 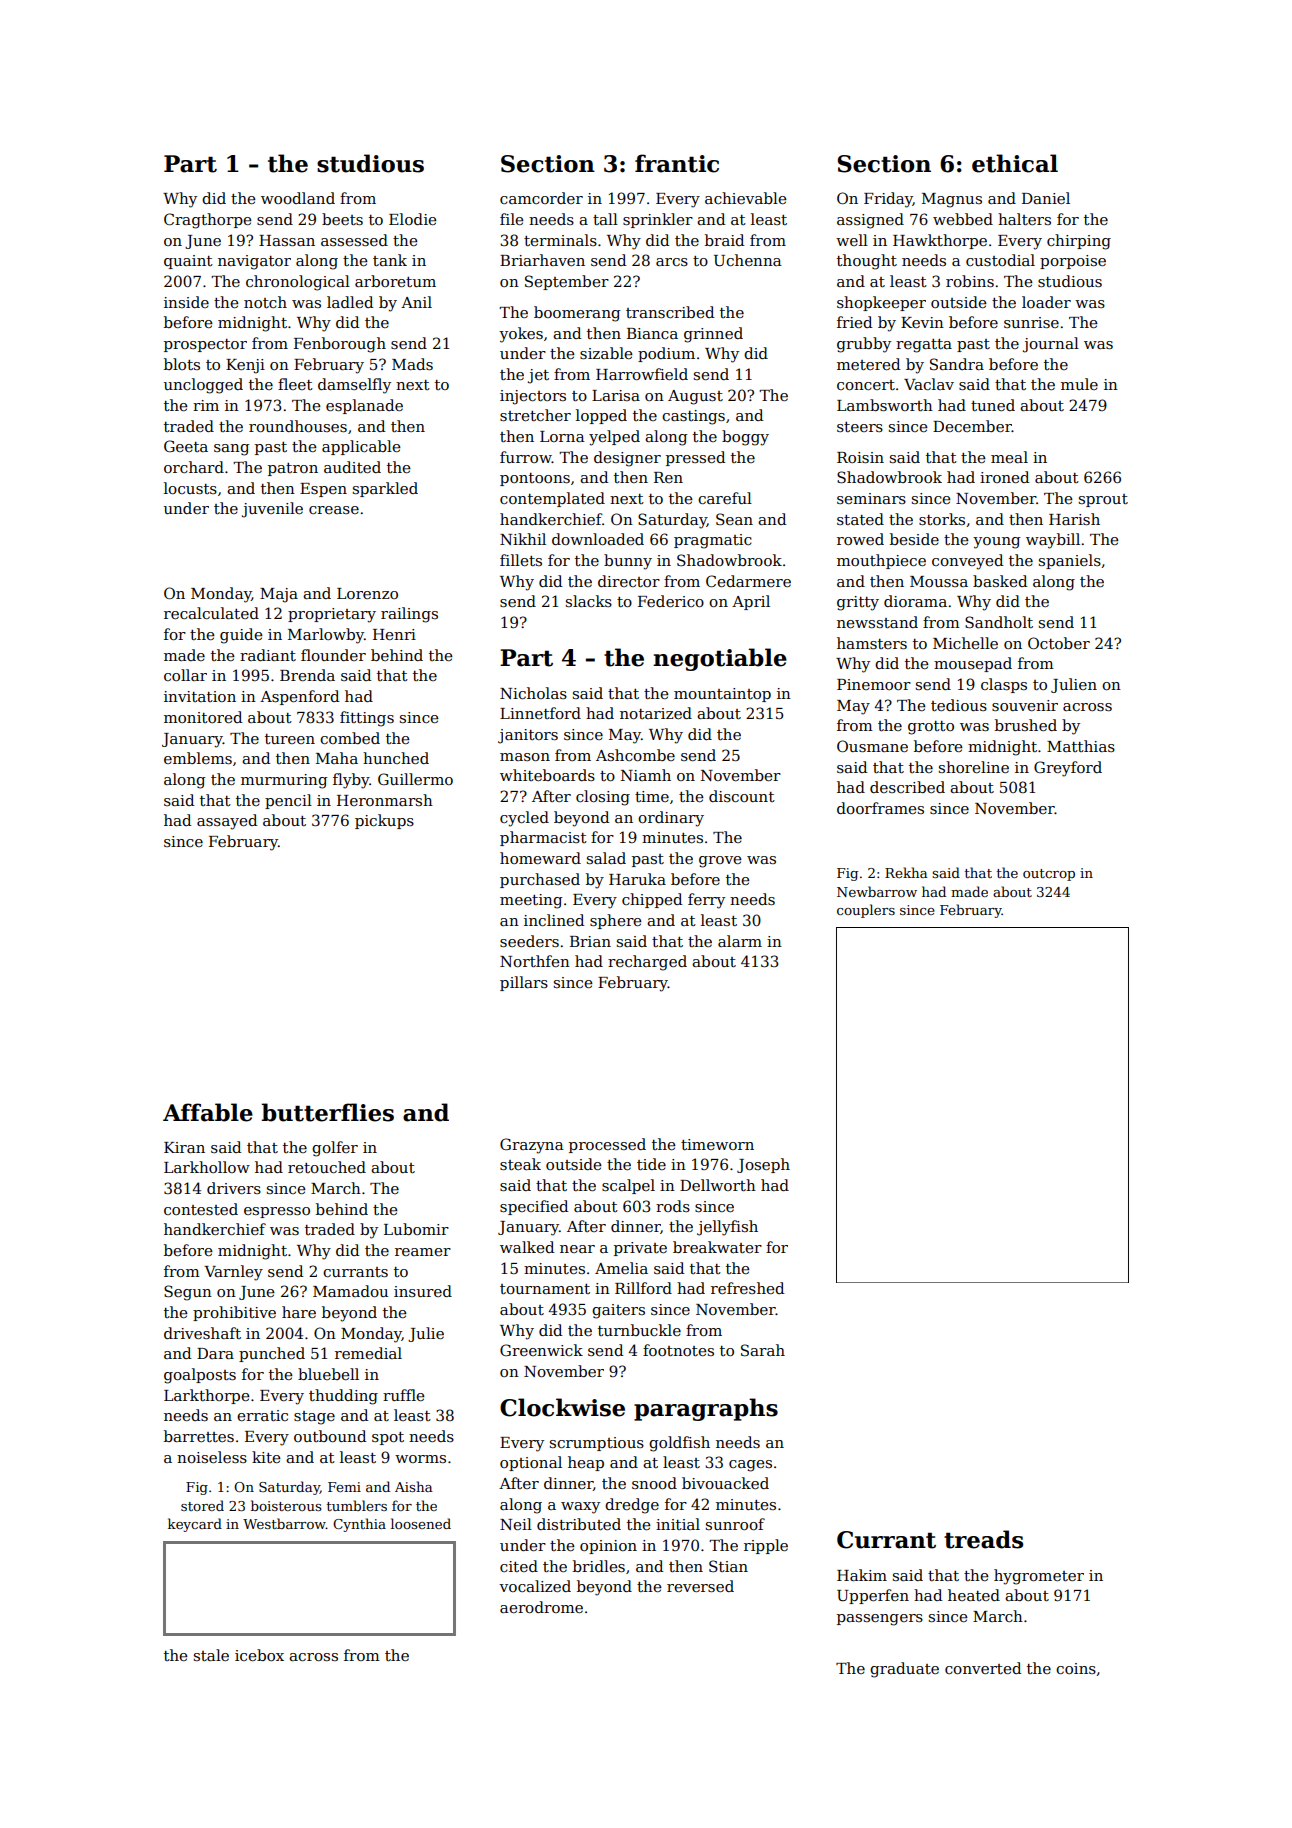 What do you see at coordinates (350, 1291) in the image?
I see `Mamadou` at bounding box center [350, 1291].
